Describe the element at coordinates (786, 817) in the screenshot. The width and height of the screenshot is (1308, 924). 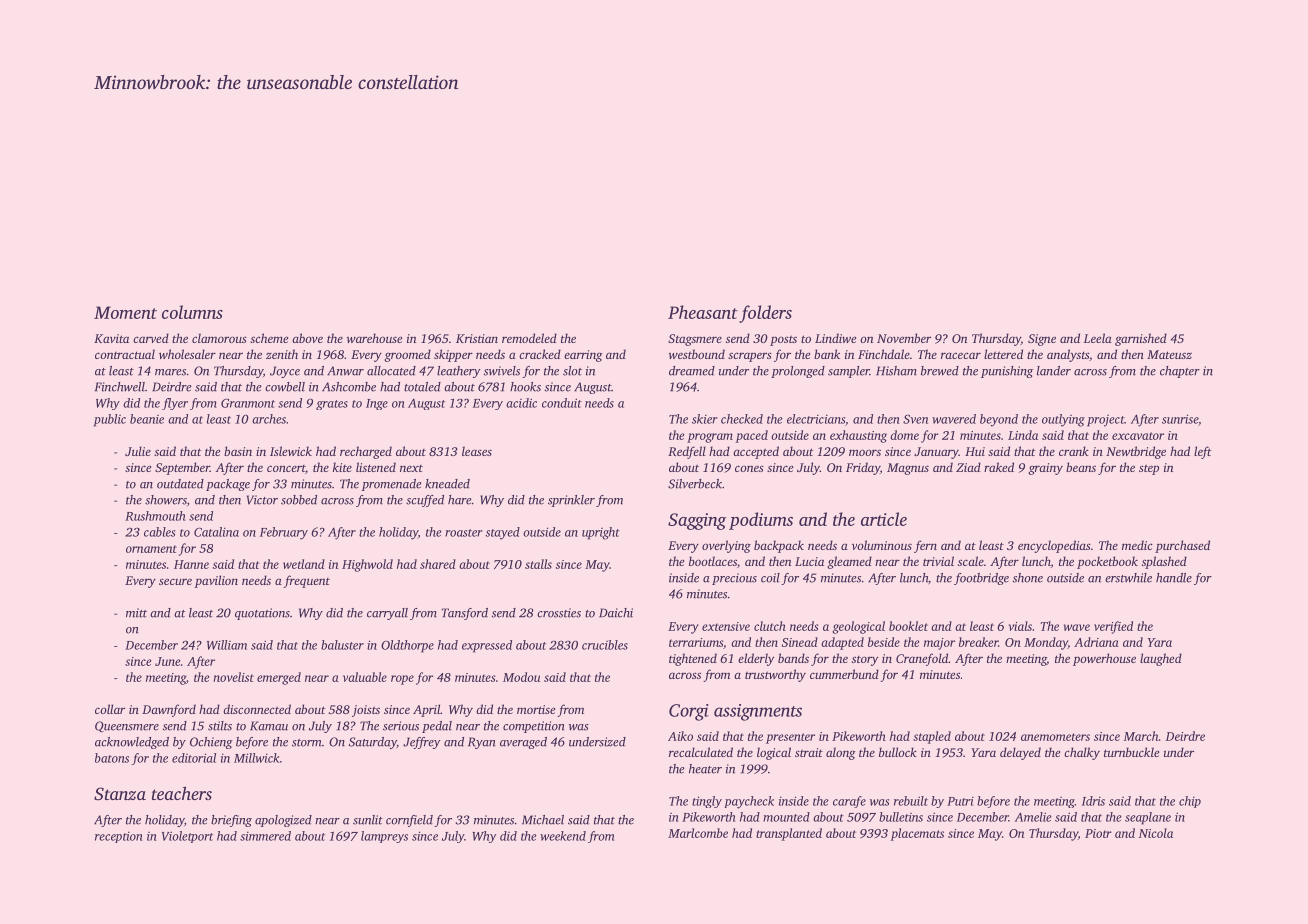
I see `mounted` at that location.
